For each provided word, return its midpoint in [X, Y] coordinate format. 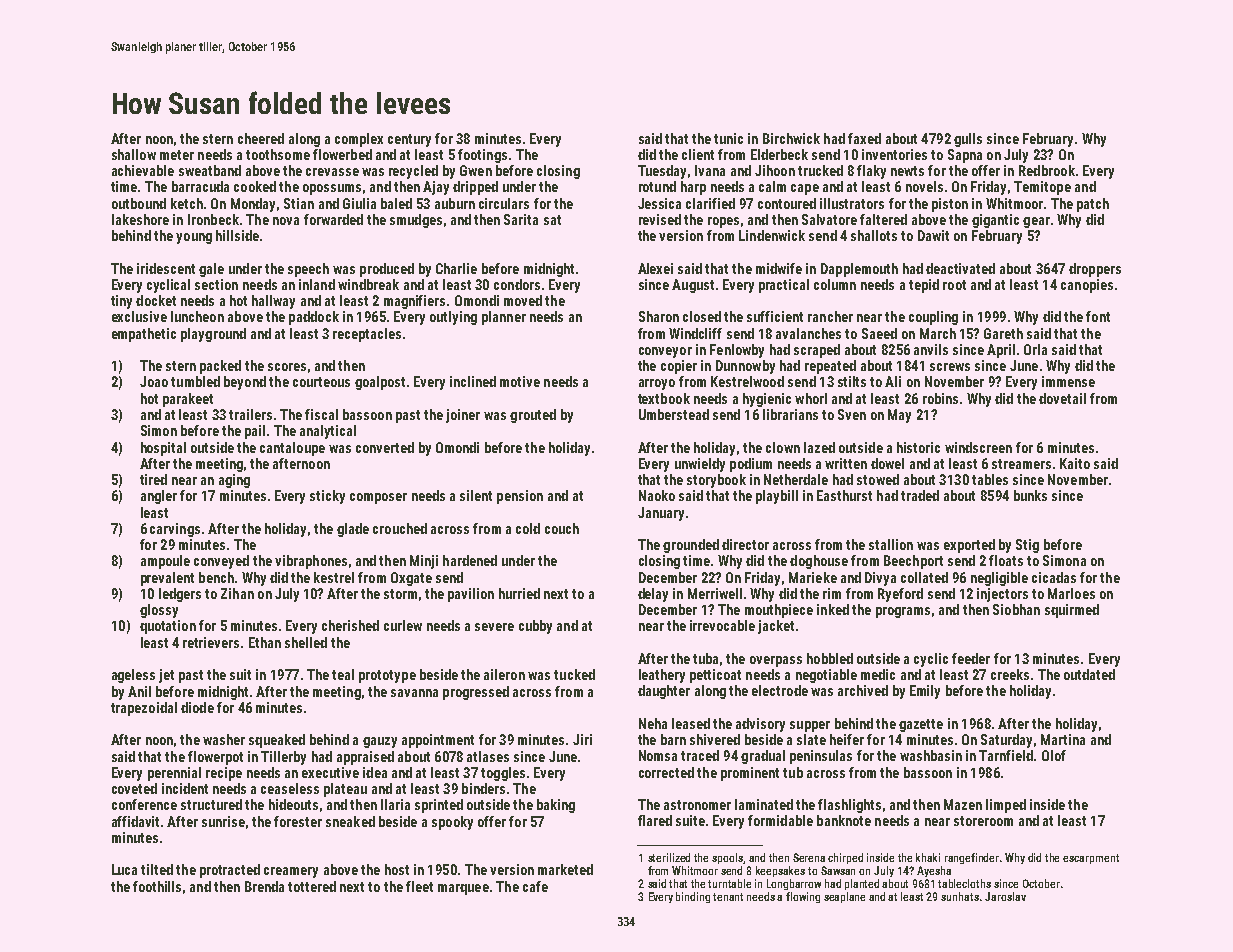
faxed [864, 138]
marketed [565, 869]
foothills [157, 886]
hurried [519, 593]
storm [400, 594]
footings [482, 156]
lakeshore [140, 219]
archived [863, 690]
